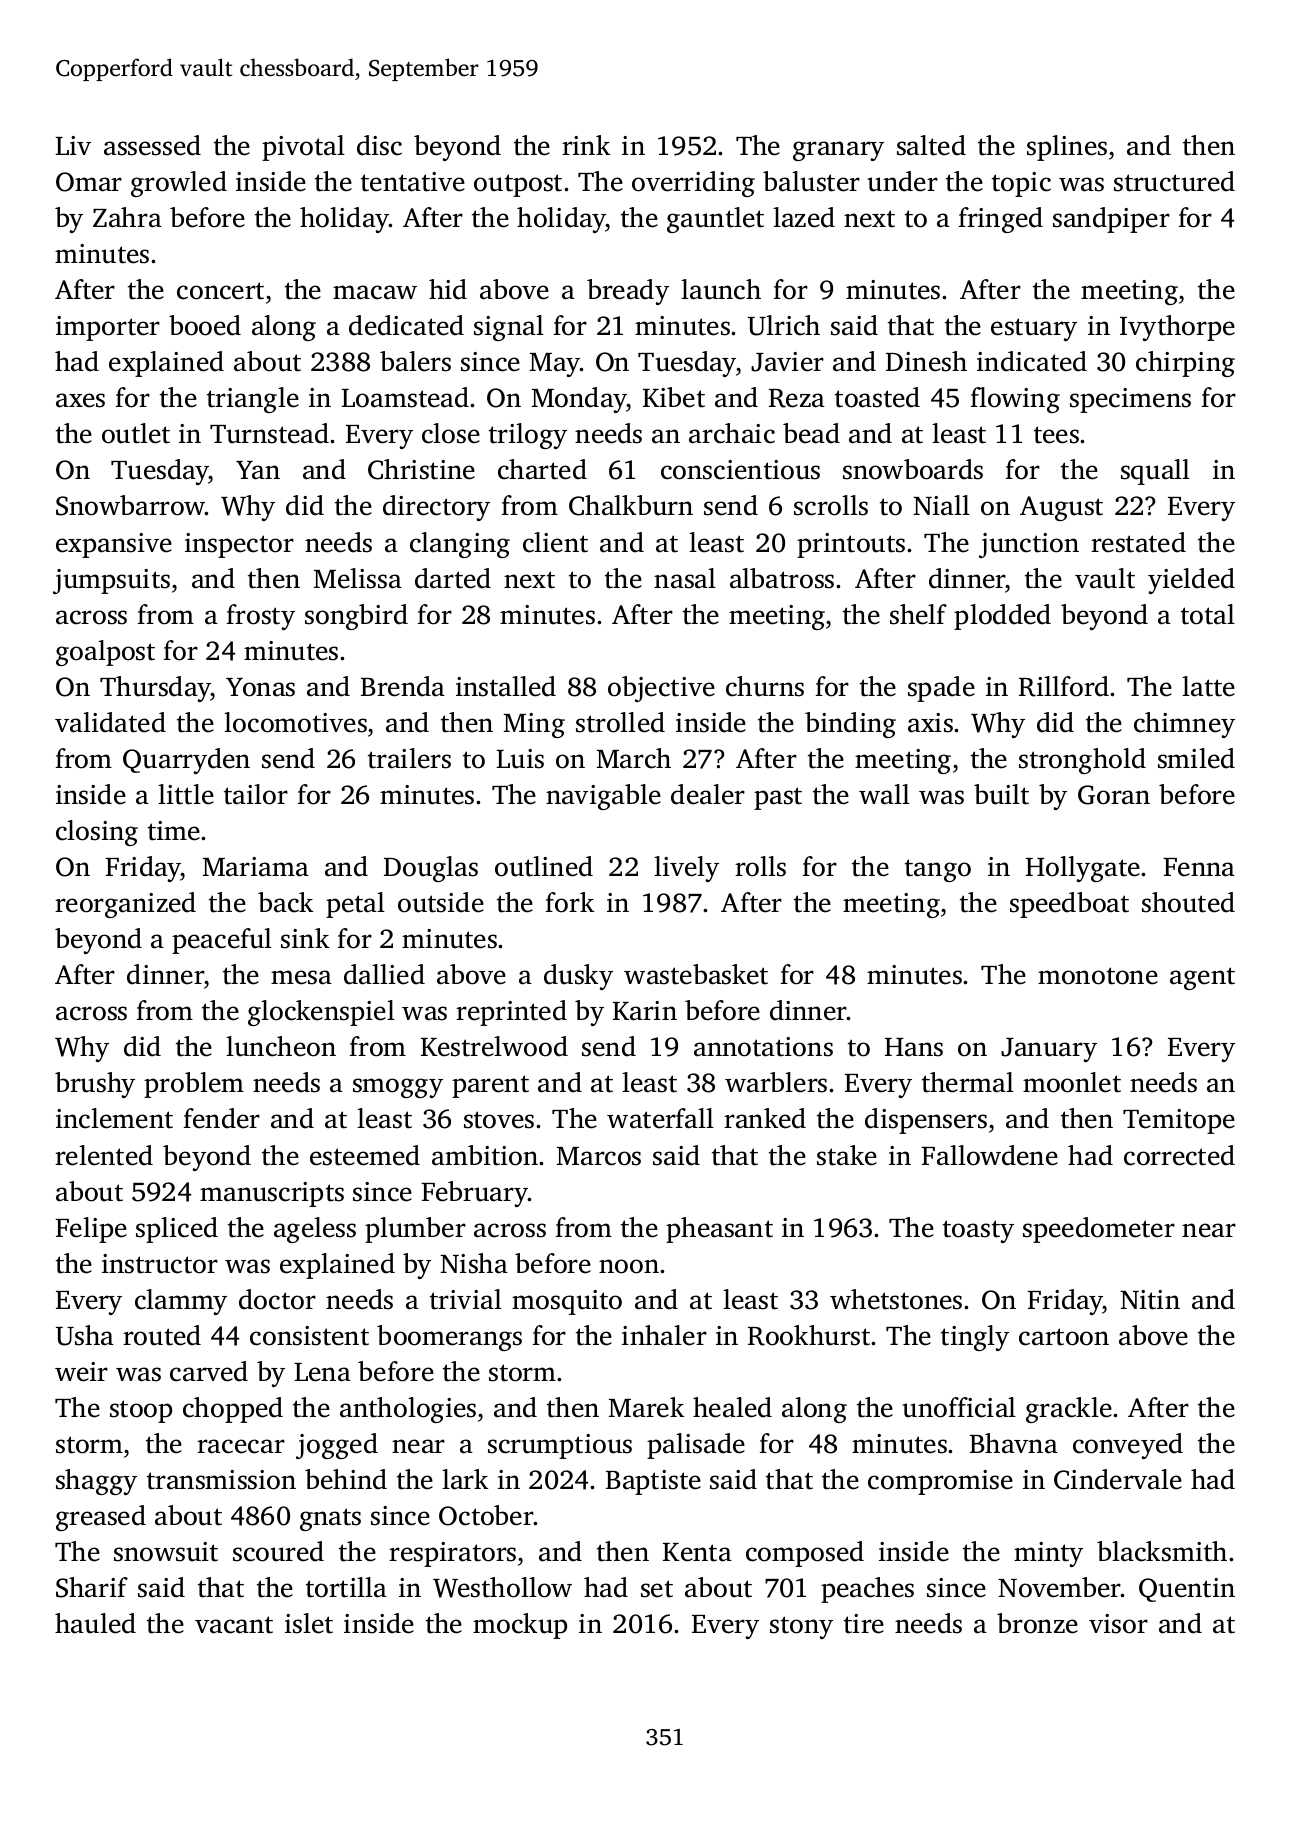 Image resolution: width=1291 pixels, height=1826 pixels. I want to click on snowboards, so click(913, 469).
